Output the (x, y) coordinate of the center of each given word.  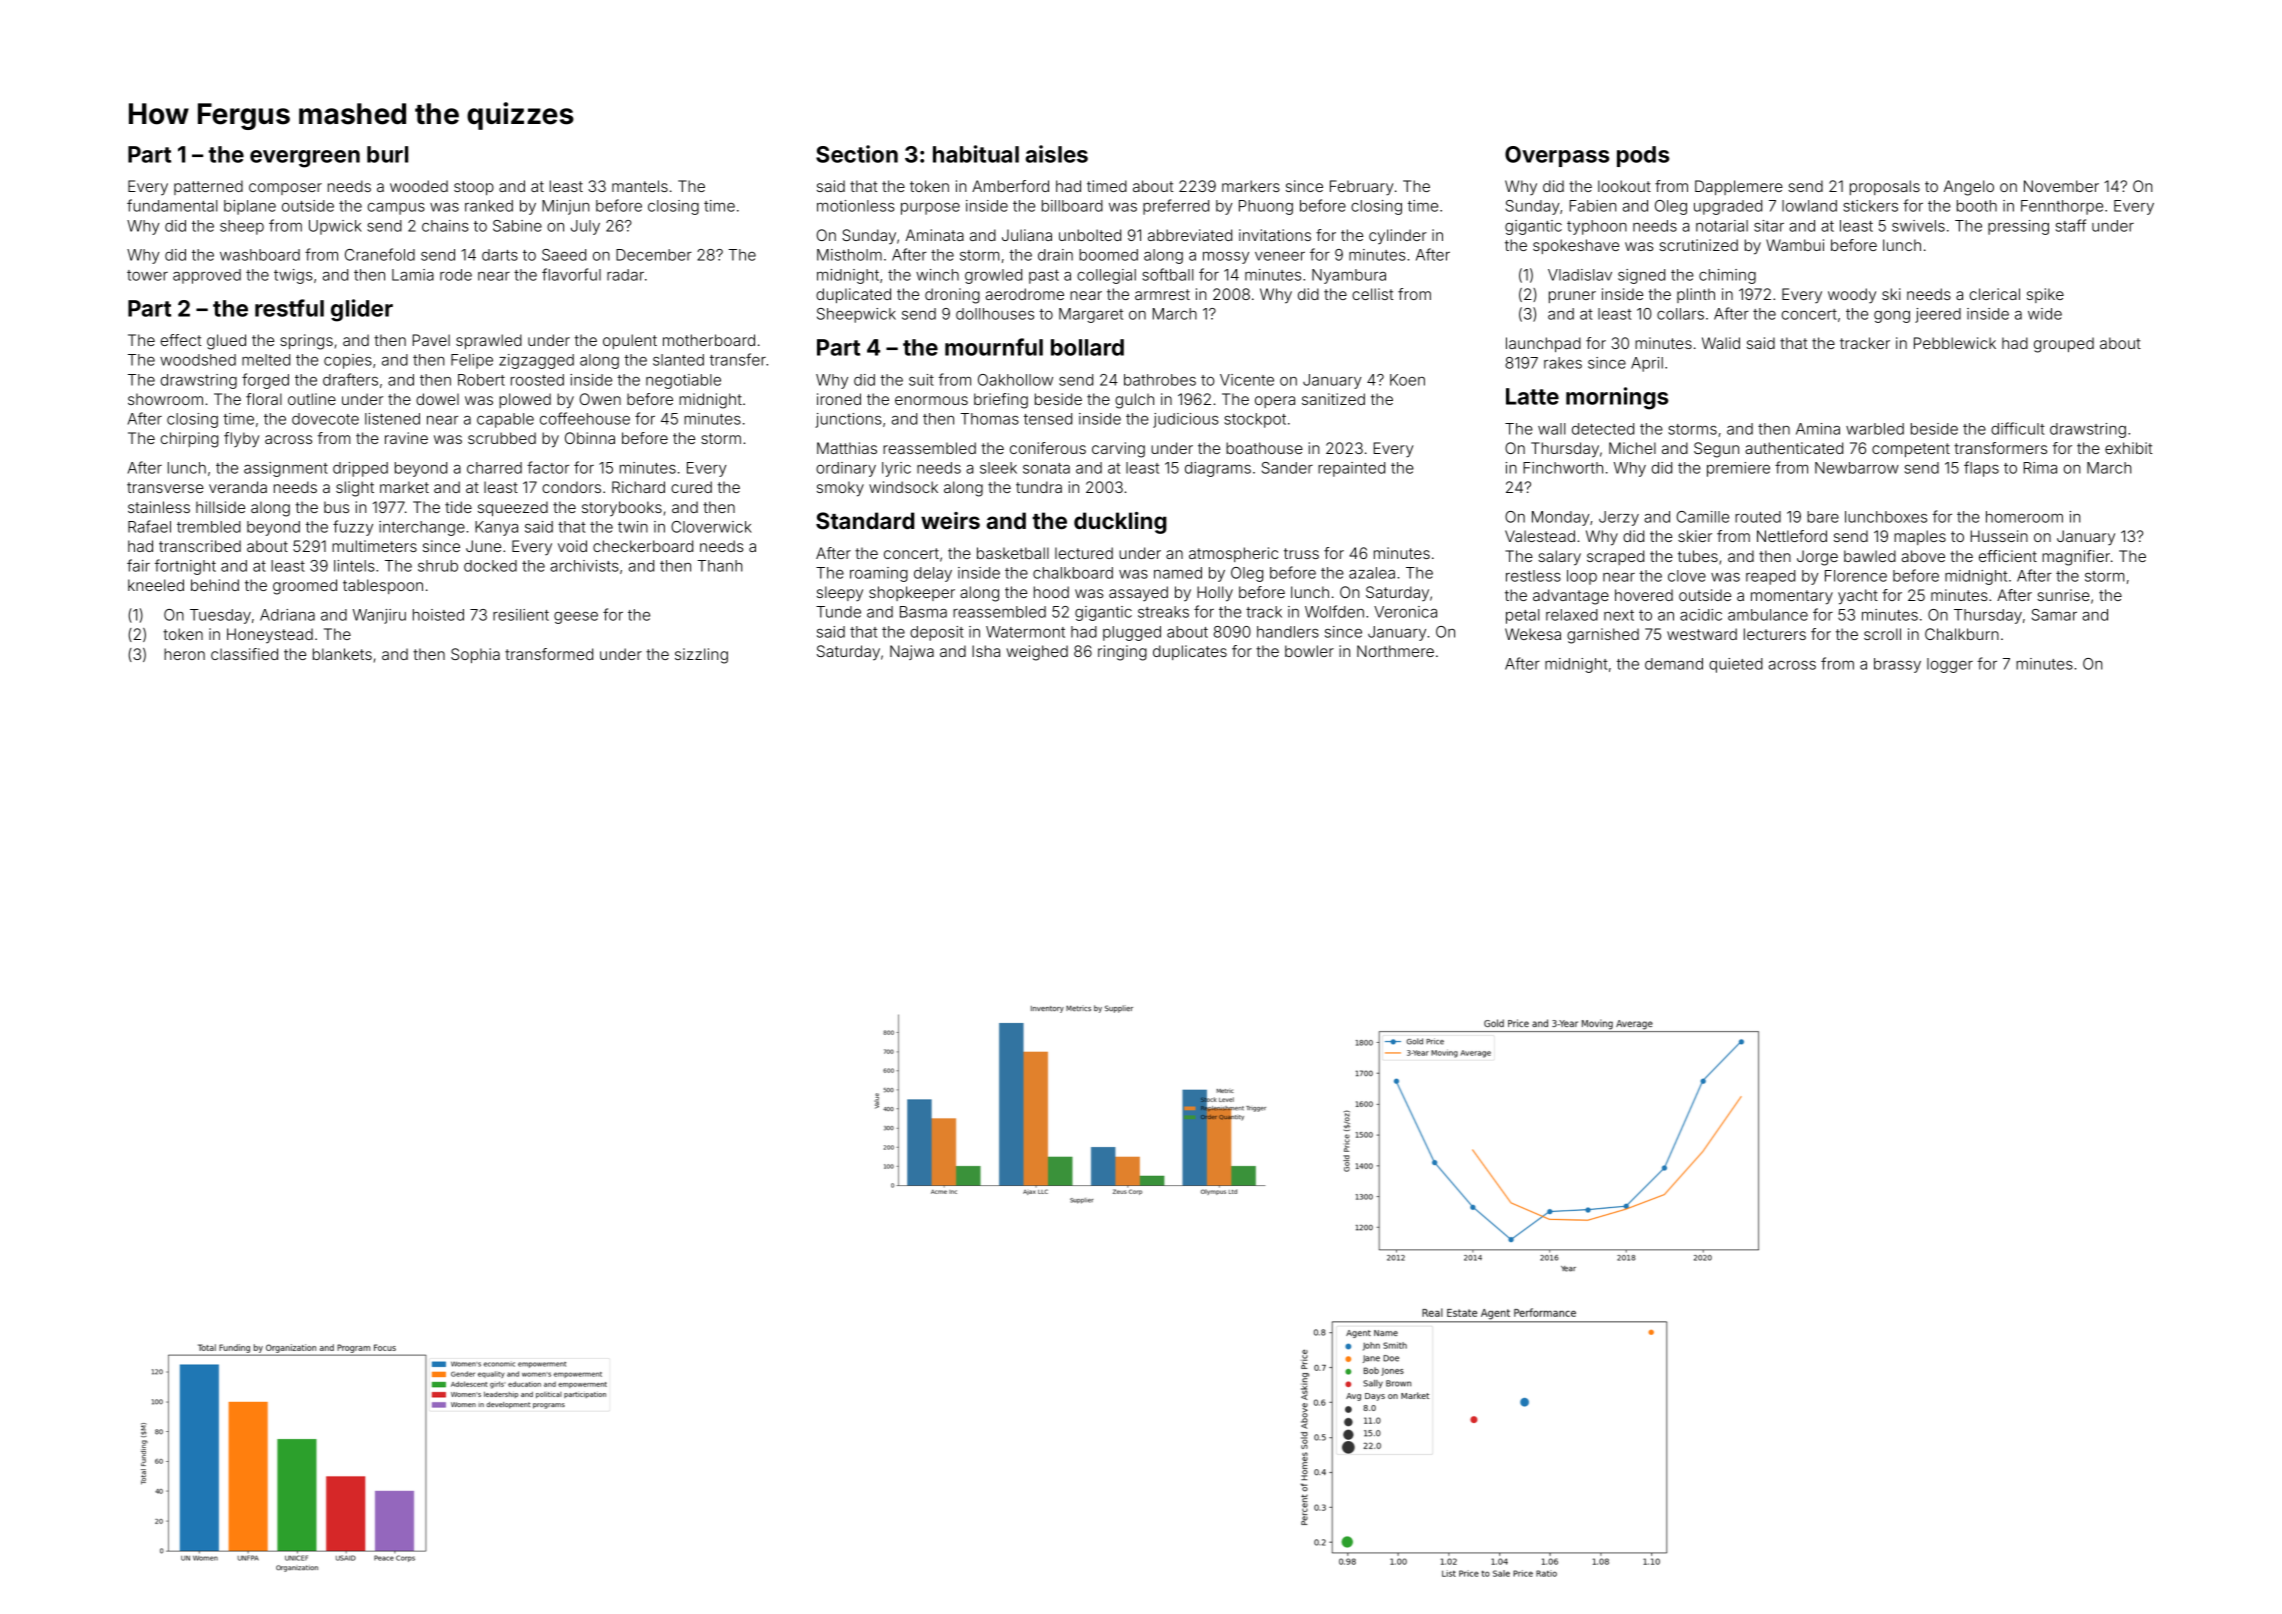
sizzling (701, 656)
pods (1643, 156)
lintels (354, 566)
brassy (1897, 665)
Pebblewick (1955, 343)
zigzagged (536, 361)
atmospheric (1233, 554)
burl (387, 154)
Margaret (1091, 315)
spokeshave (1576, 246)
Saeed (564, 255)
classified (244, 654)
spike (2045, 295)
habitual (976, 154)
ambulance (1768, 615)
